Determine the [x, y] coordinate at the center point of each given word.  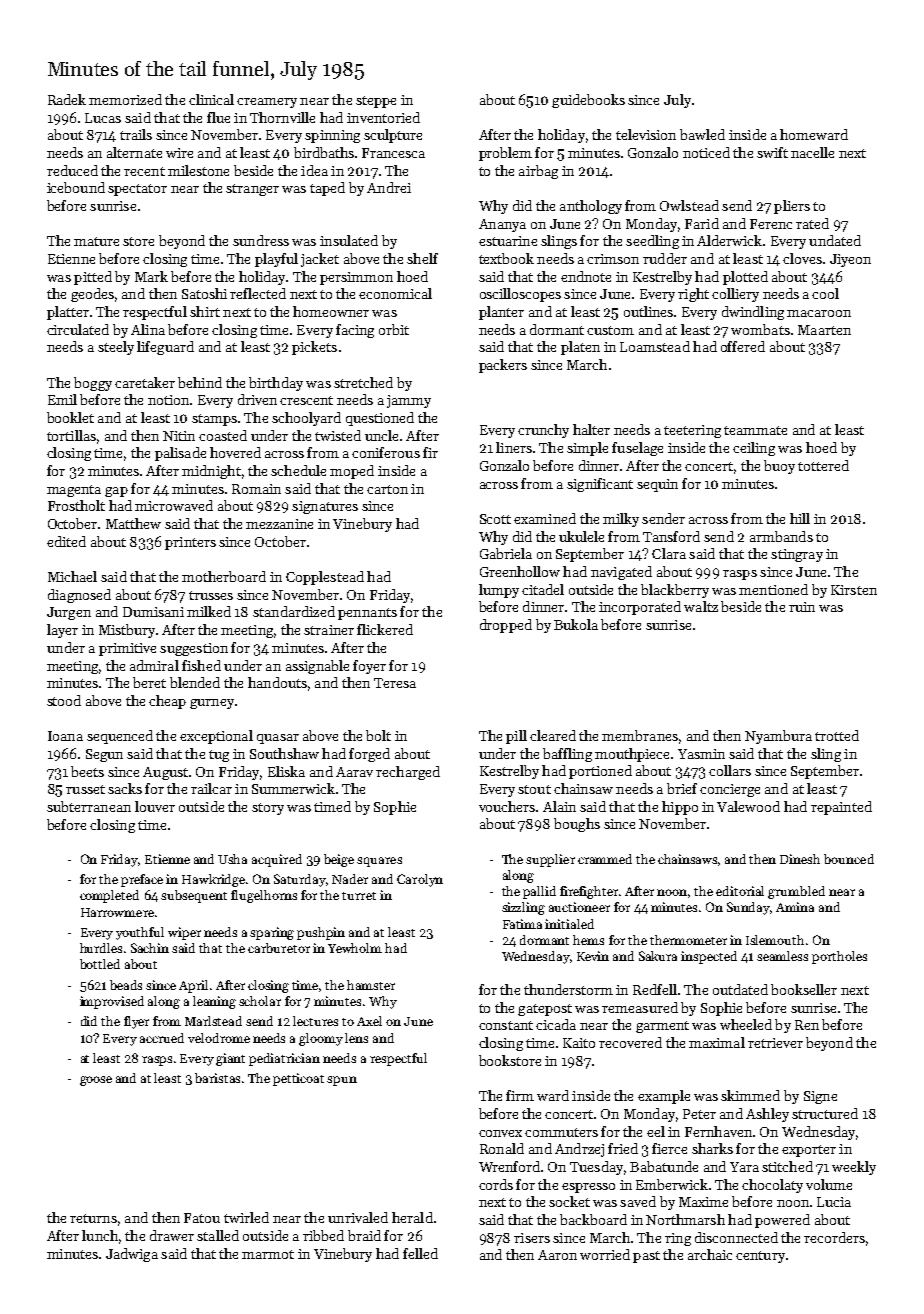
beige [339, 860]
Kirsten [854, 590]
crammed [605, 859]
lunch [100, 1235]
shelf [422, 258]
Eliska [286, 771]
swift [772, 152]
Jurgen [69, 613]
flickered [385, 629]
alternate [134, 152]
